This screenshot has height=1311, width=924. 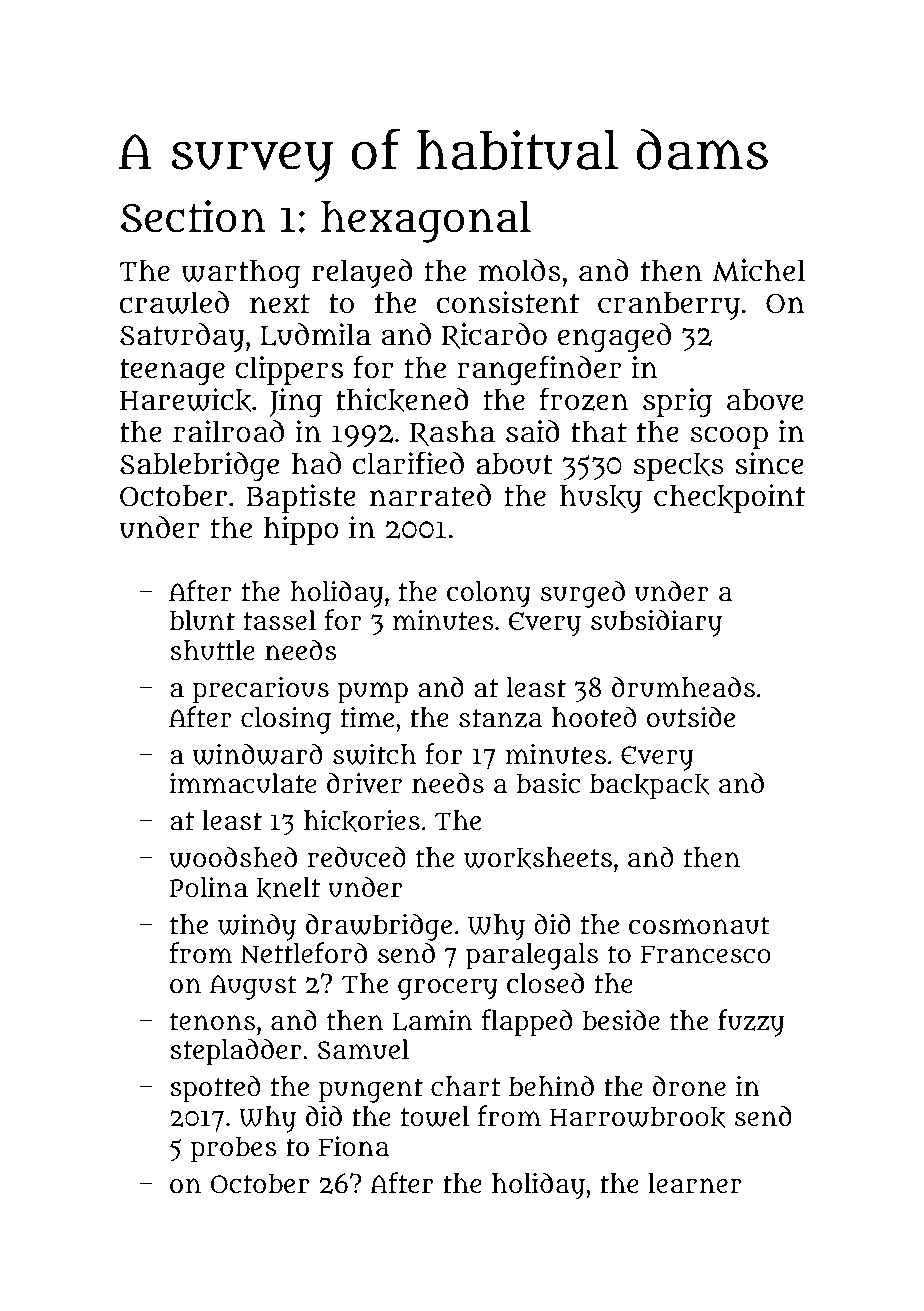 I want to click on subsidiary, so click(x=656, y=623).
